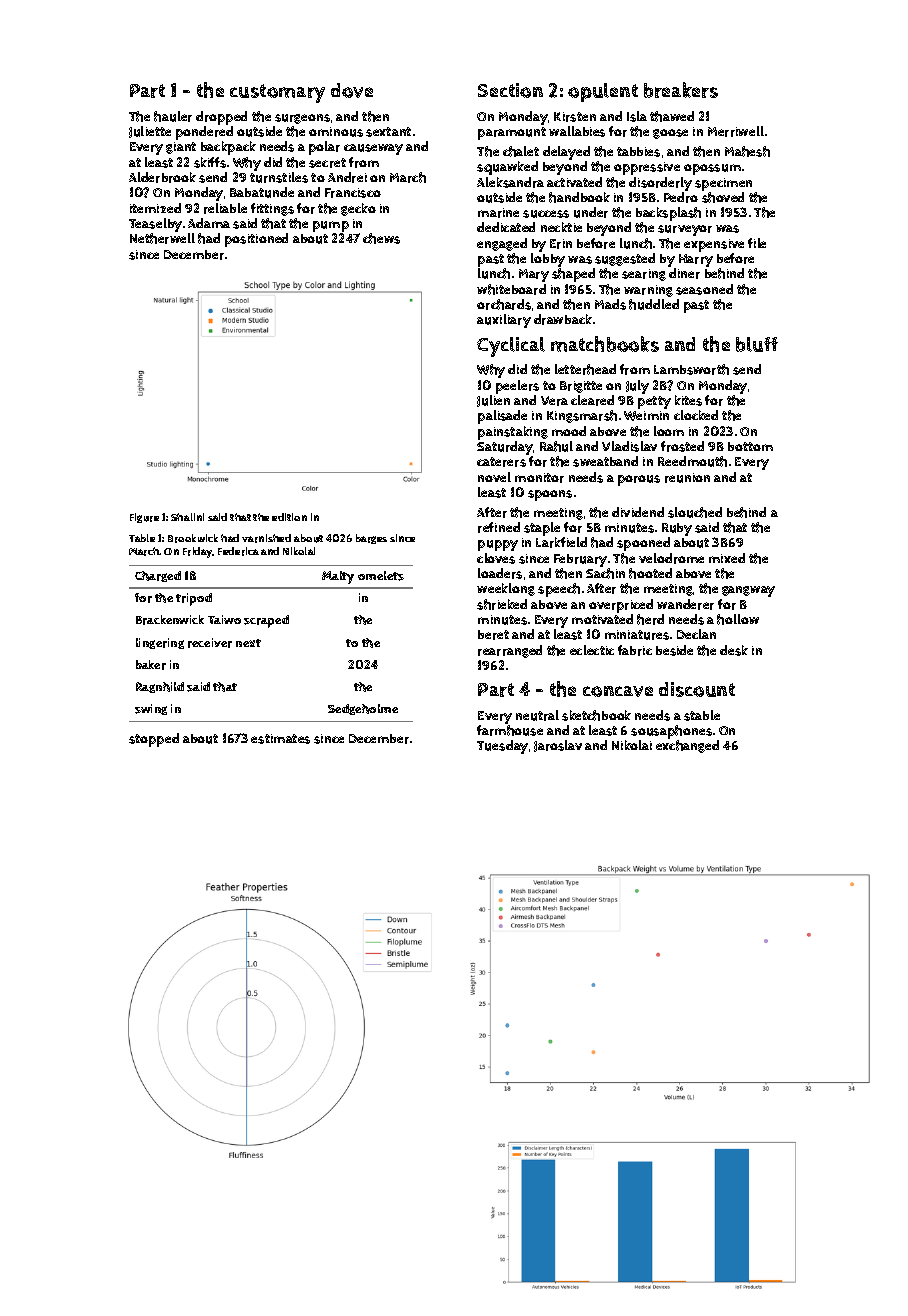 The image size is (908, 1316). Describe the element at coordinates (668, 214) in the image. I see `backsplash` at that location.
